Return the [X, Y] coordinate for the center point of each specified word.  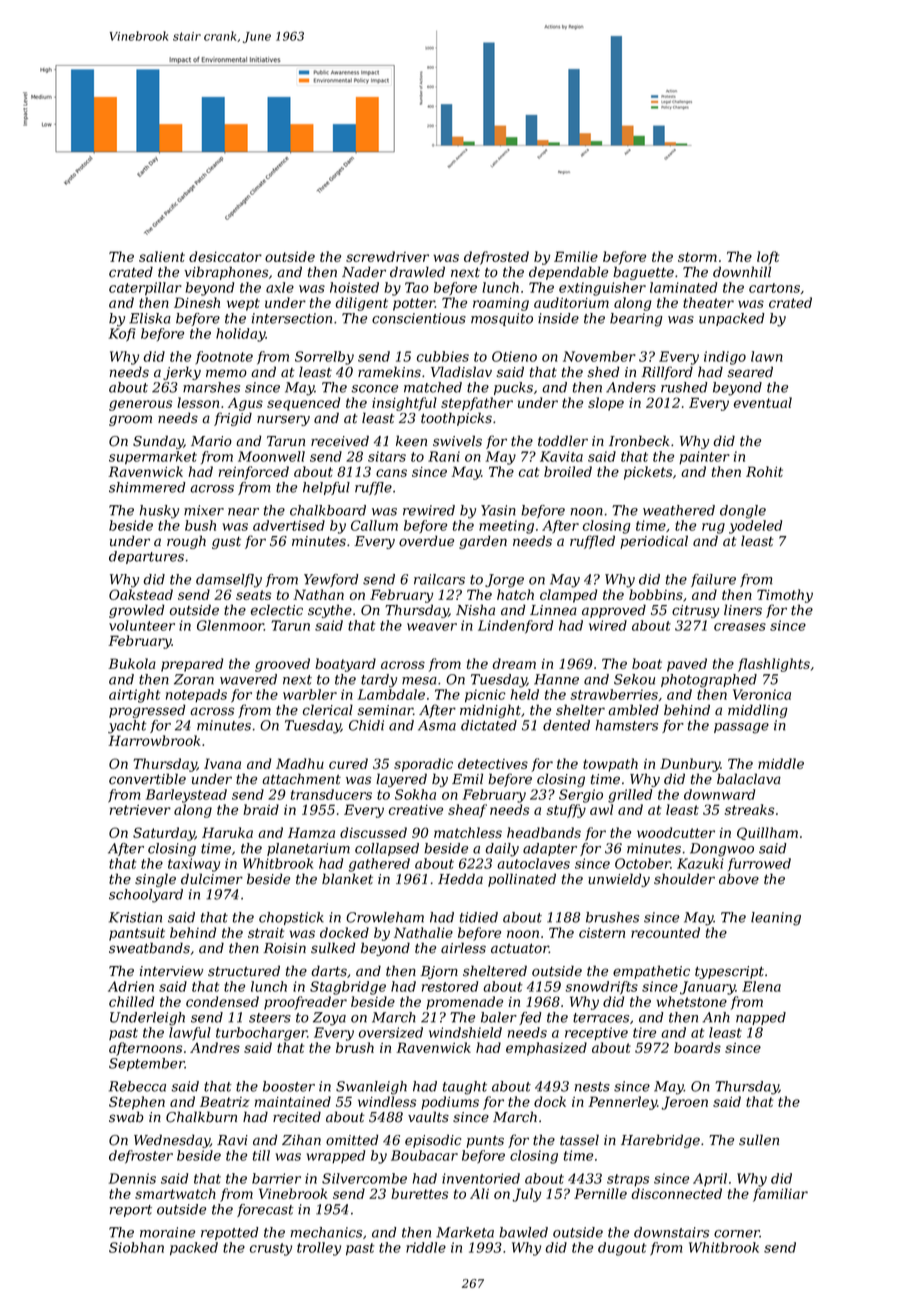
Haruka [227, 832]
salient [162, 256]
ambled [633, 710]
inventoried [481, 1178]
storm [697, 257]
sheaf [467, 811]
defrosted [496, 258]
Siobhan [136, 1247]
